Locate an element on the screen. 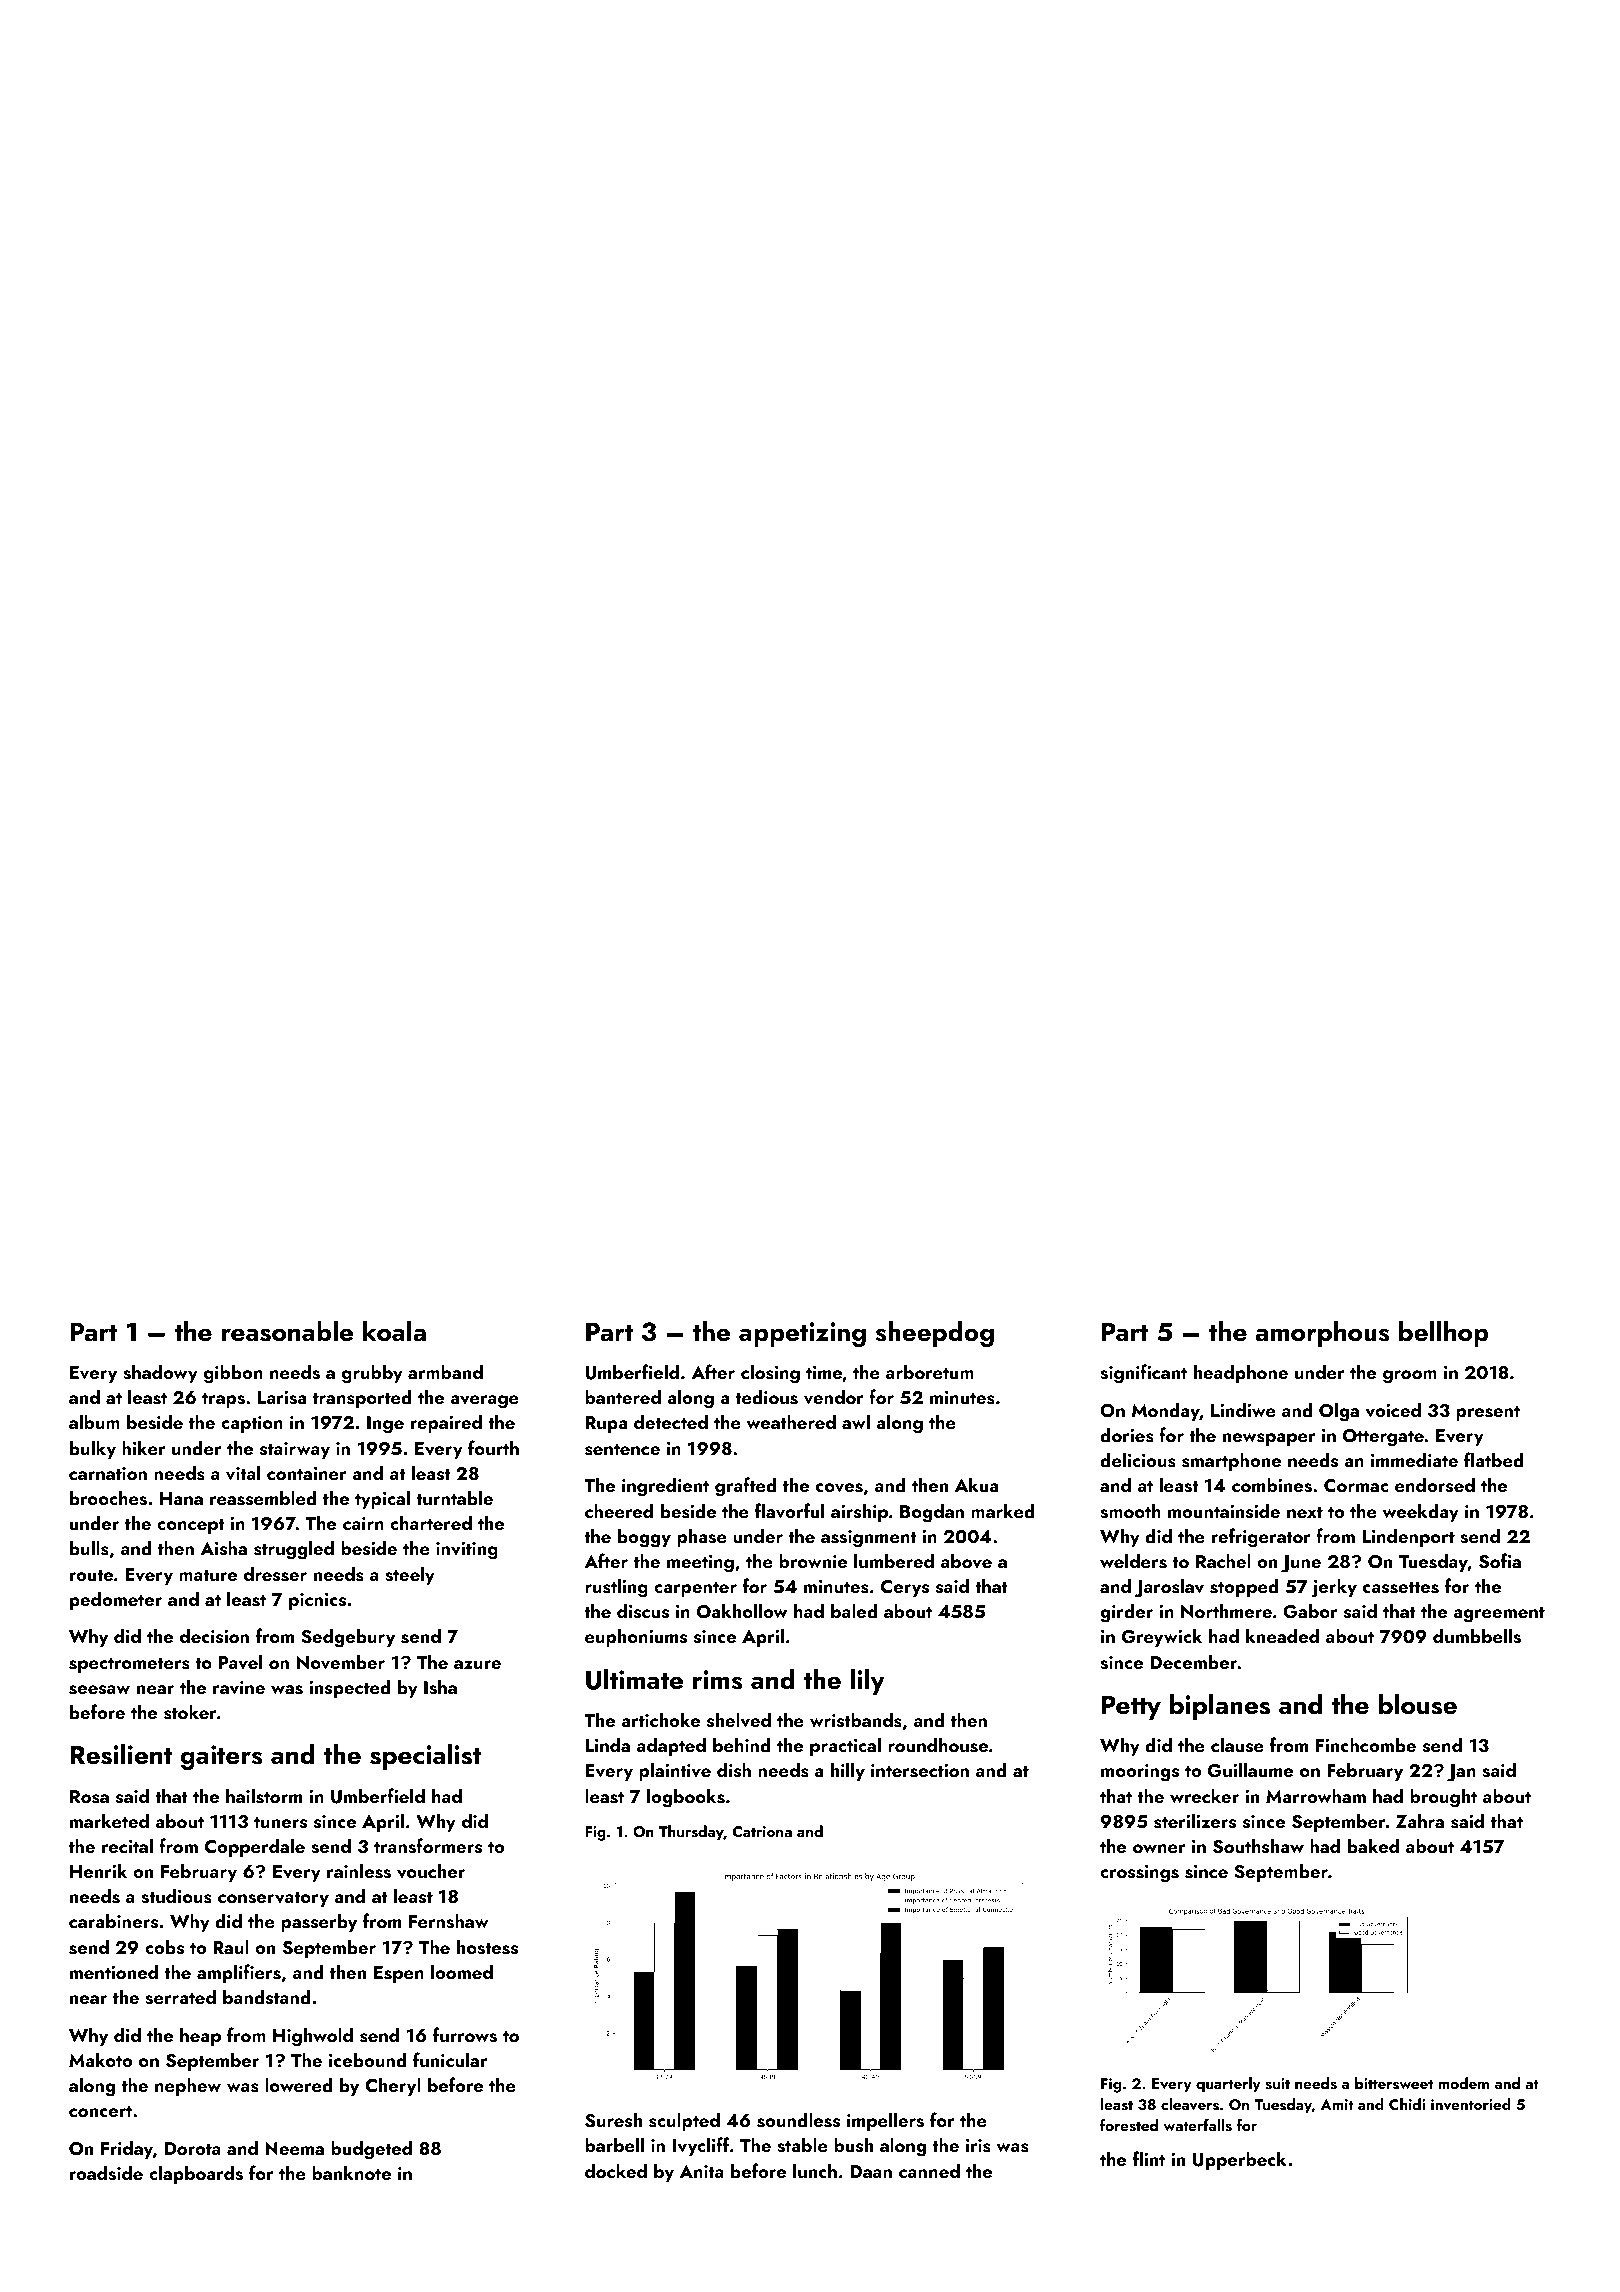  caption is located at coordinates (252, 1424).
